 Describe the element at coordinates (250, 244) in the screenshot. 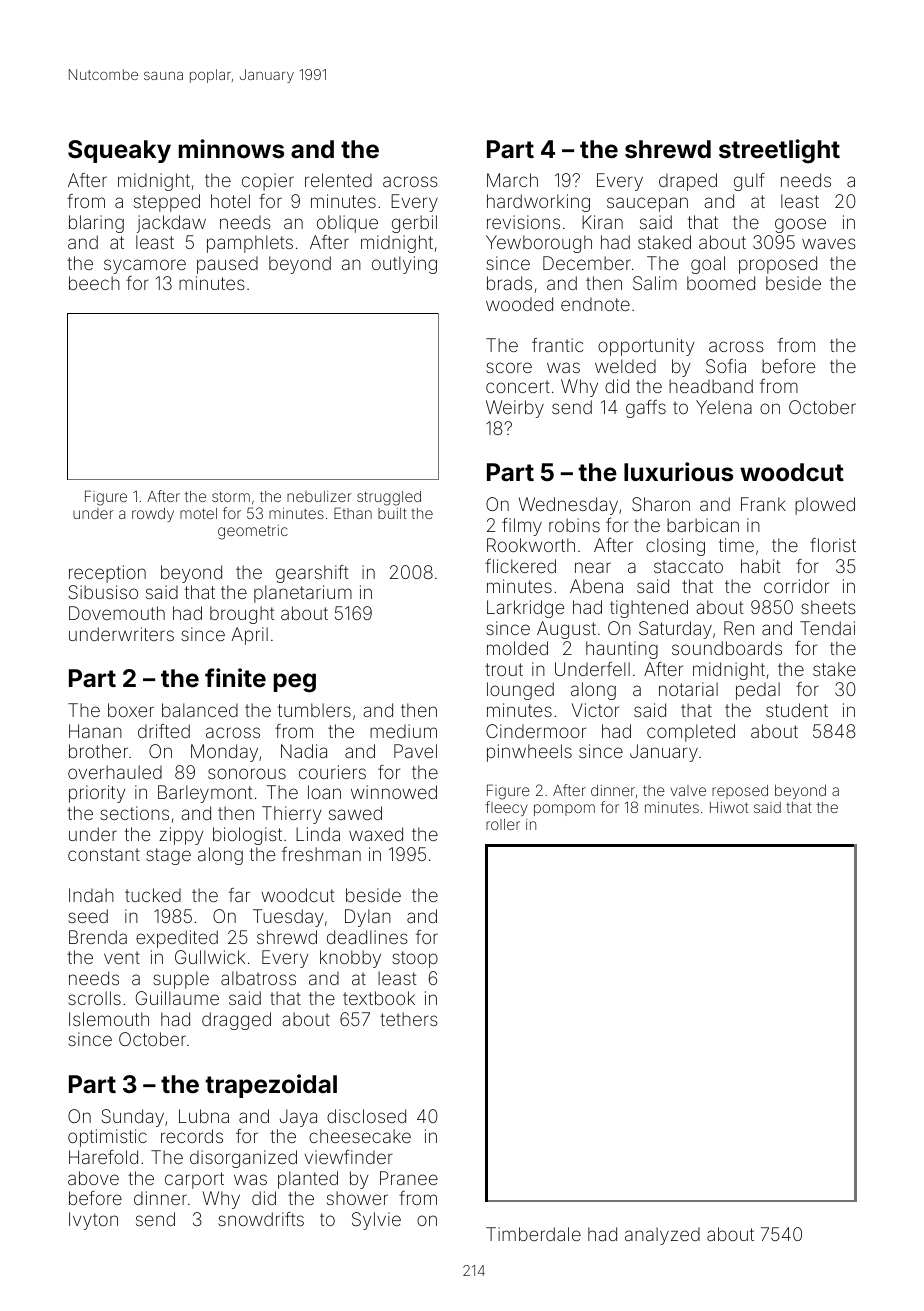

I see `pamphlets` at that location.
